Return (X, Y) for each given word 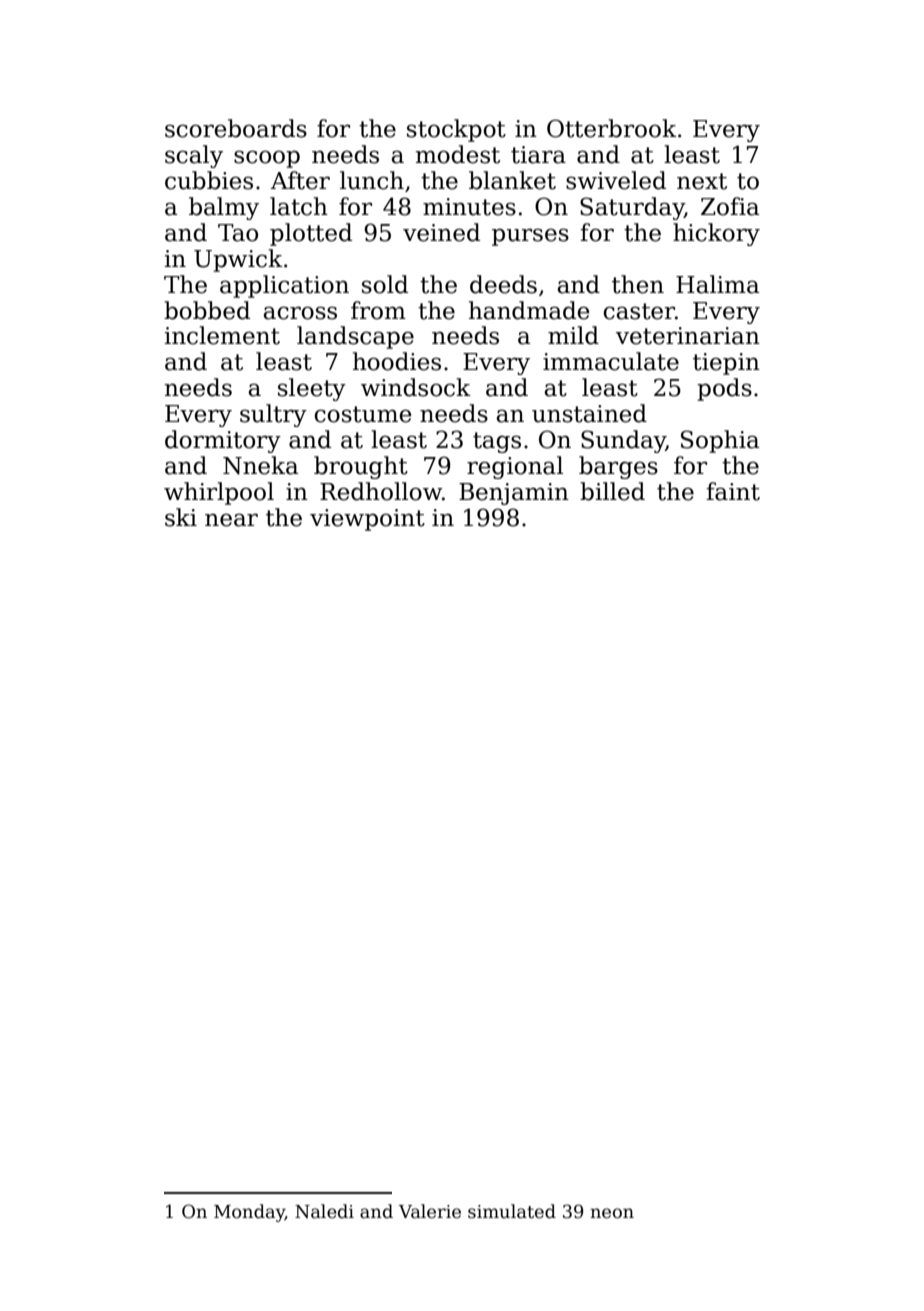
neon (612, 1213)
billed (612, 491)
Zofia (730, 206)
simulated (512, 1211)
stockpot (456, 130)
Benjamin (514, 494)
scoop (267, 159)
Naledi (324, 1211)
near (231, 520)
